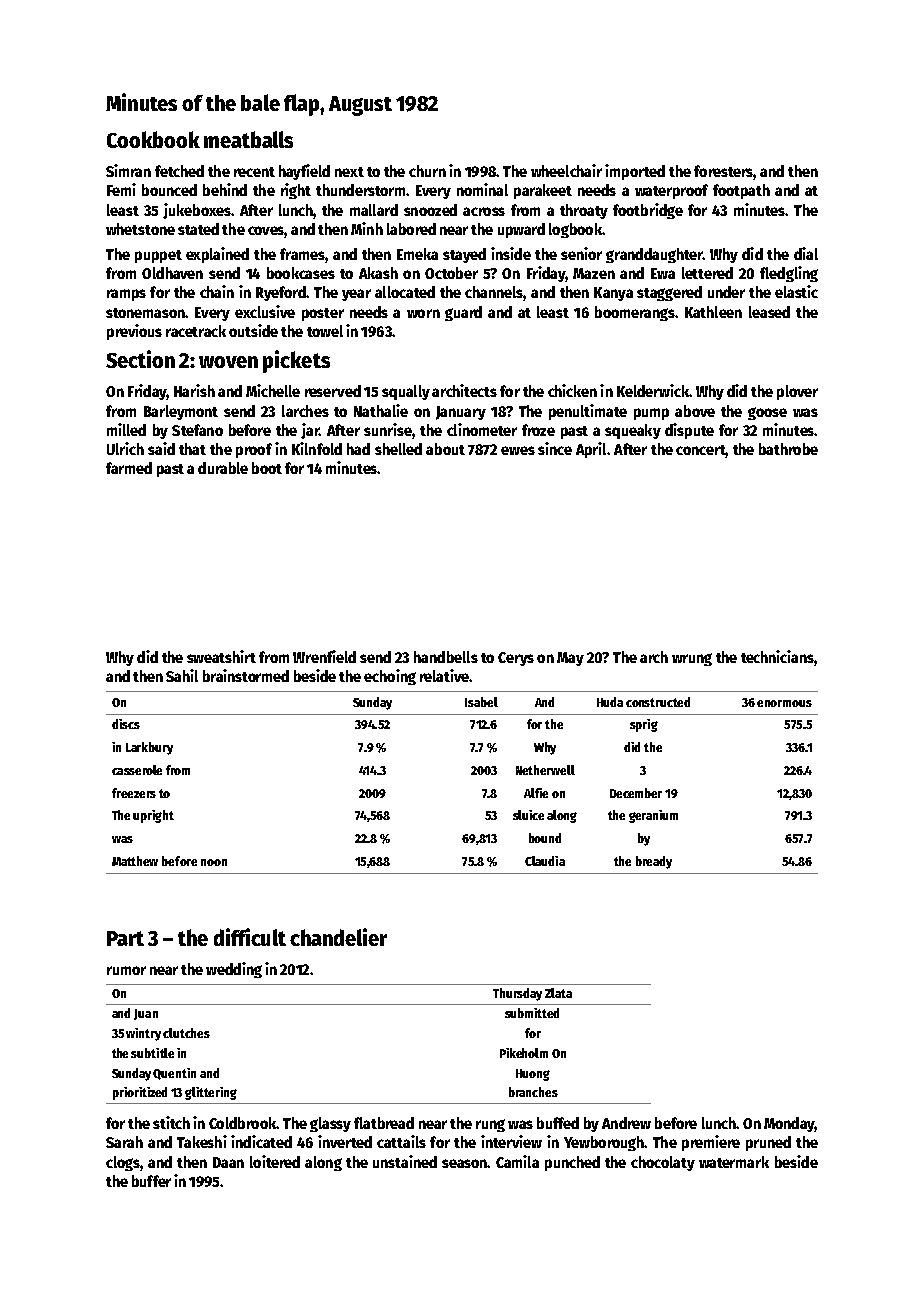 The width and height of the screenshot is (924, 1308). What do you see at coordinates (517, 1161) in the screenshot?
I see `Camila` at bounding box center [517, 1161].
